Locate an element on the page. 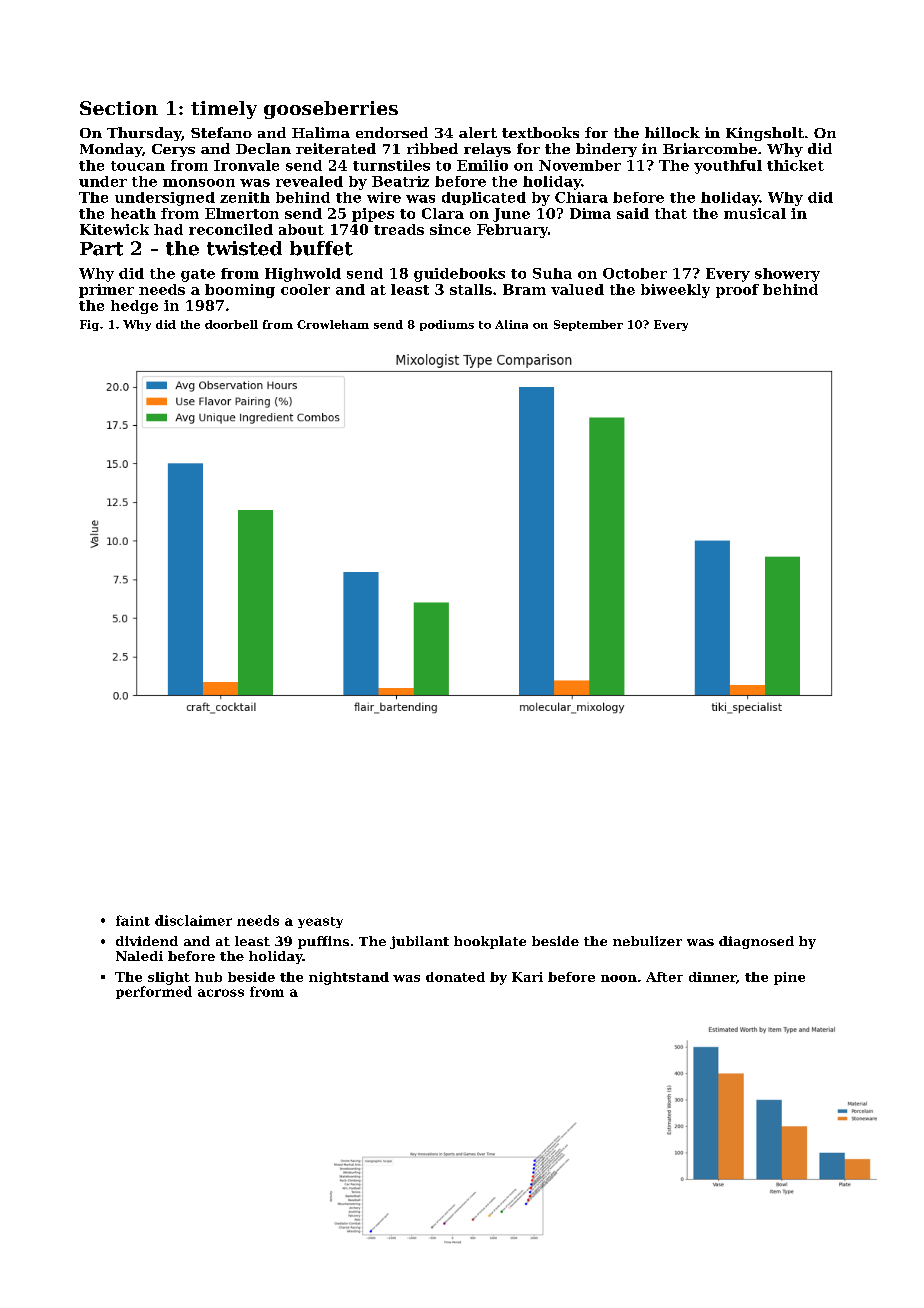 The width and height of the image is (924, 1308). proof is located at coordinates (737, 291).
